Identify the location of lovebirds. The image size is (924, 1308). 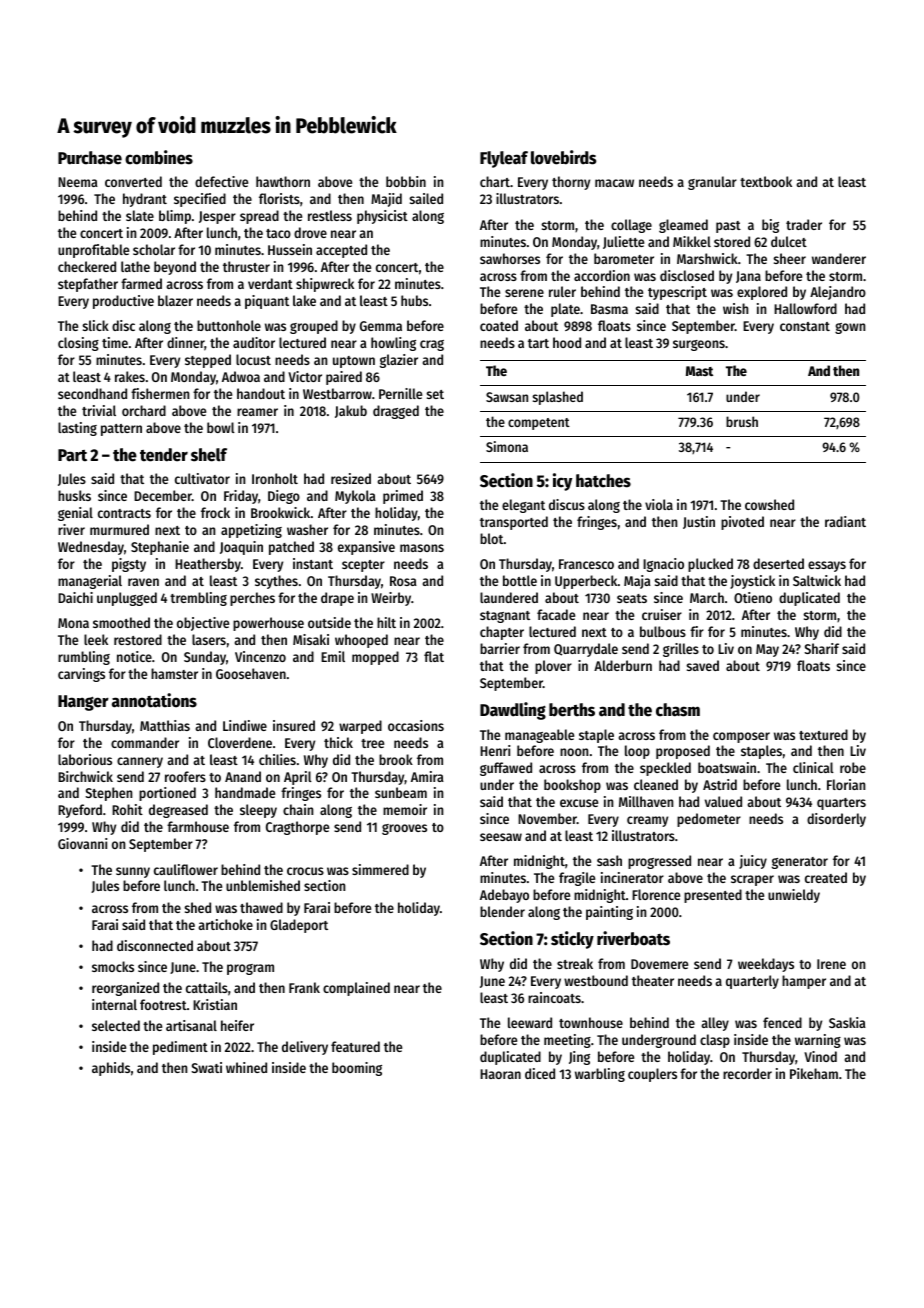
(563, 157).
